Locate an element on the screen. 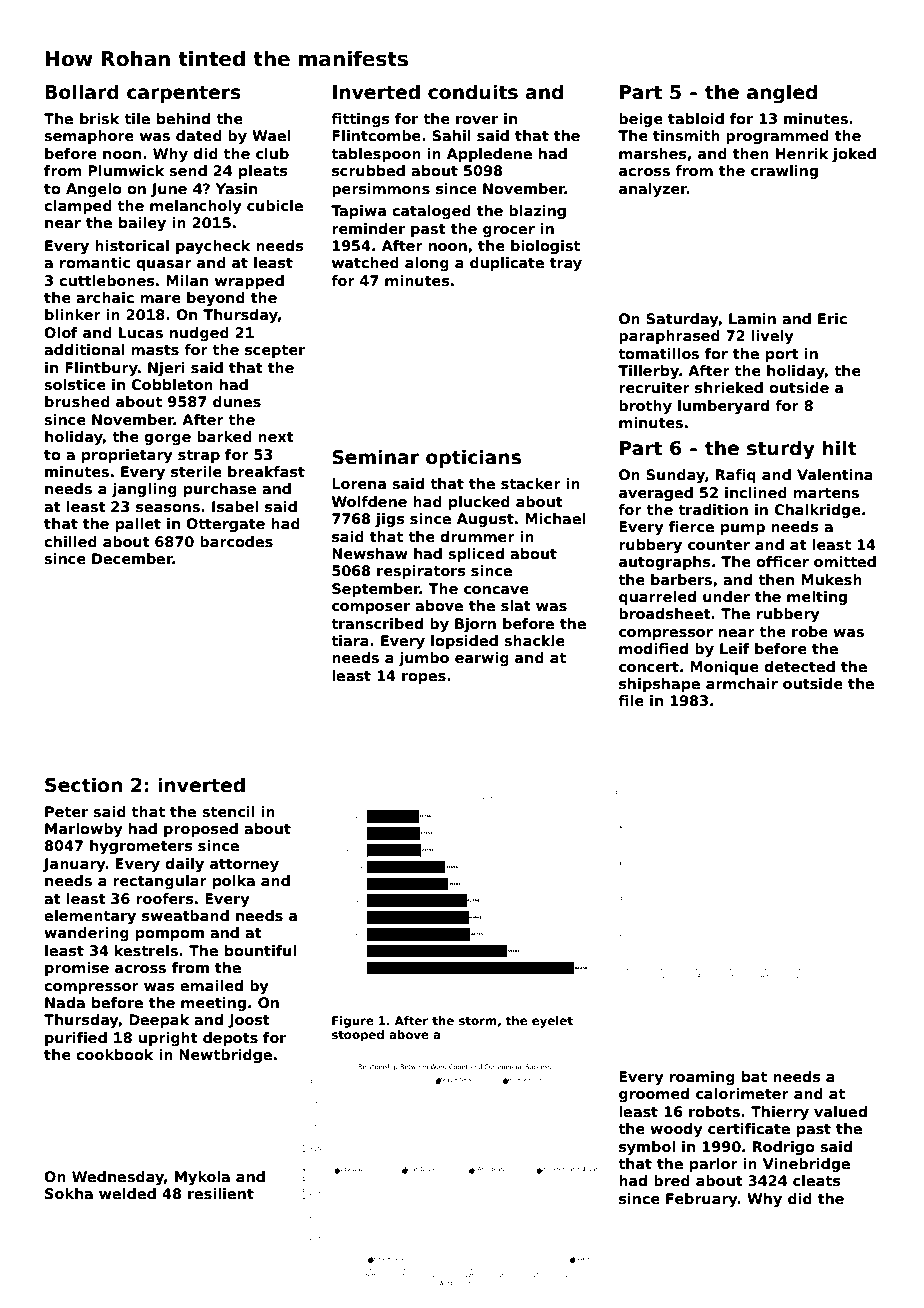 Image resolution: width=924 pixels, height=1308 pixels. conduits is located at coordinates (473, 92).
